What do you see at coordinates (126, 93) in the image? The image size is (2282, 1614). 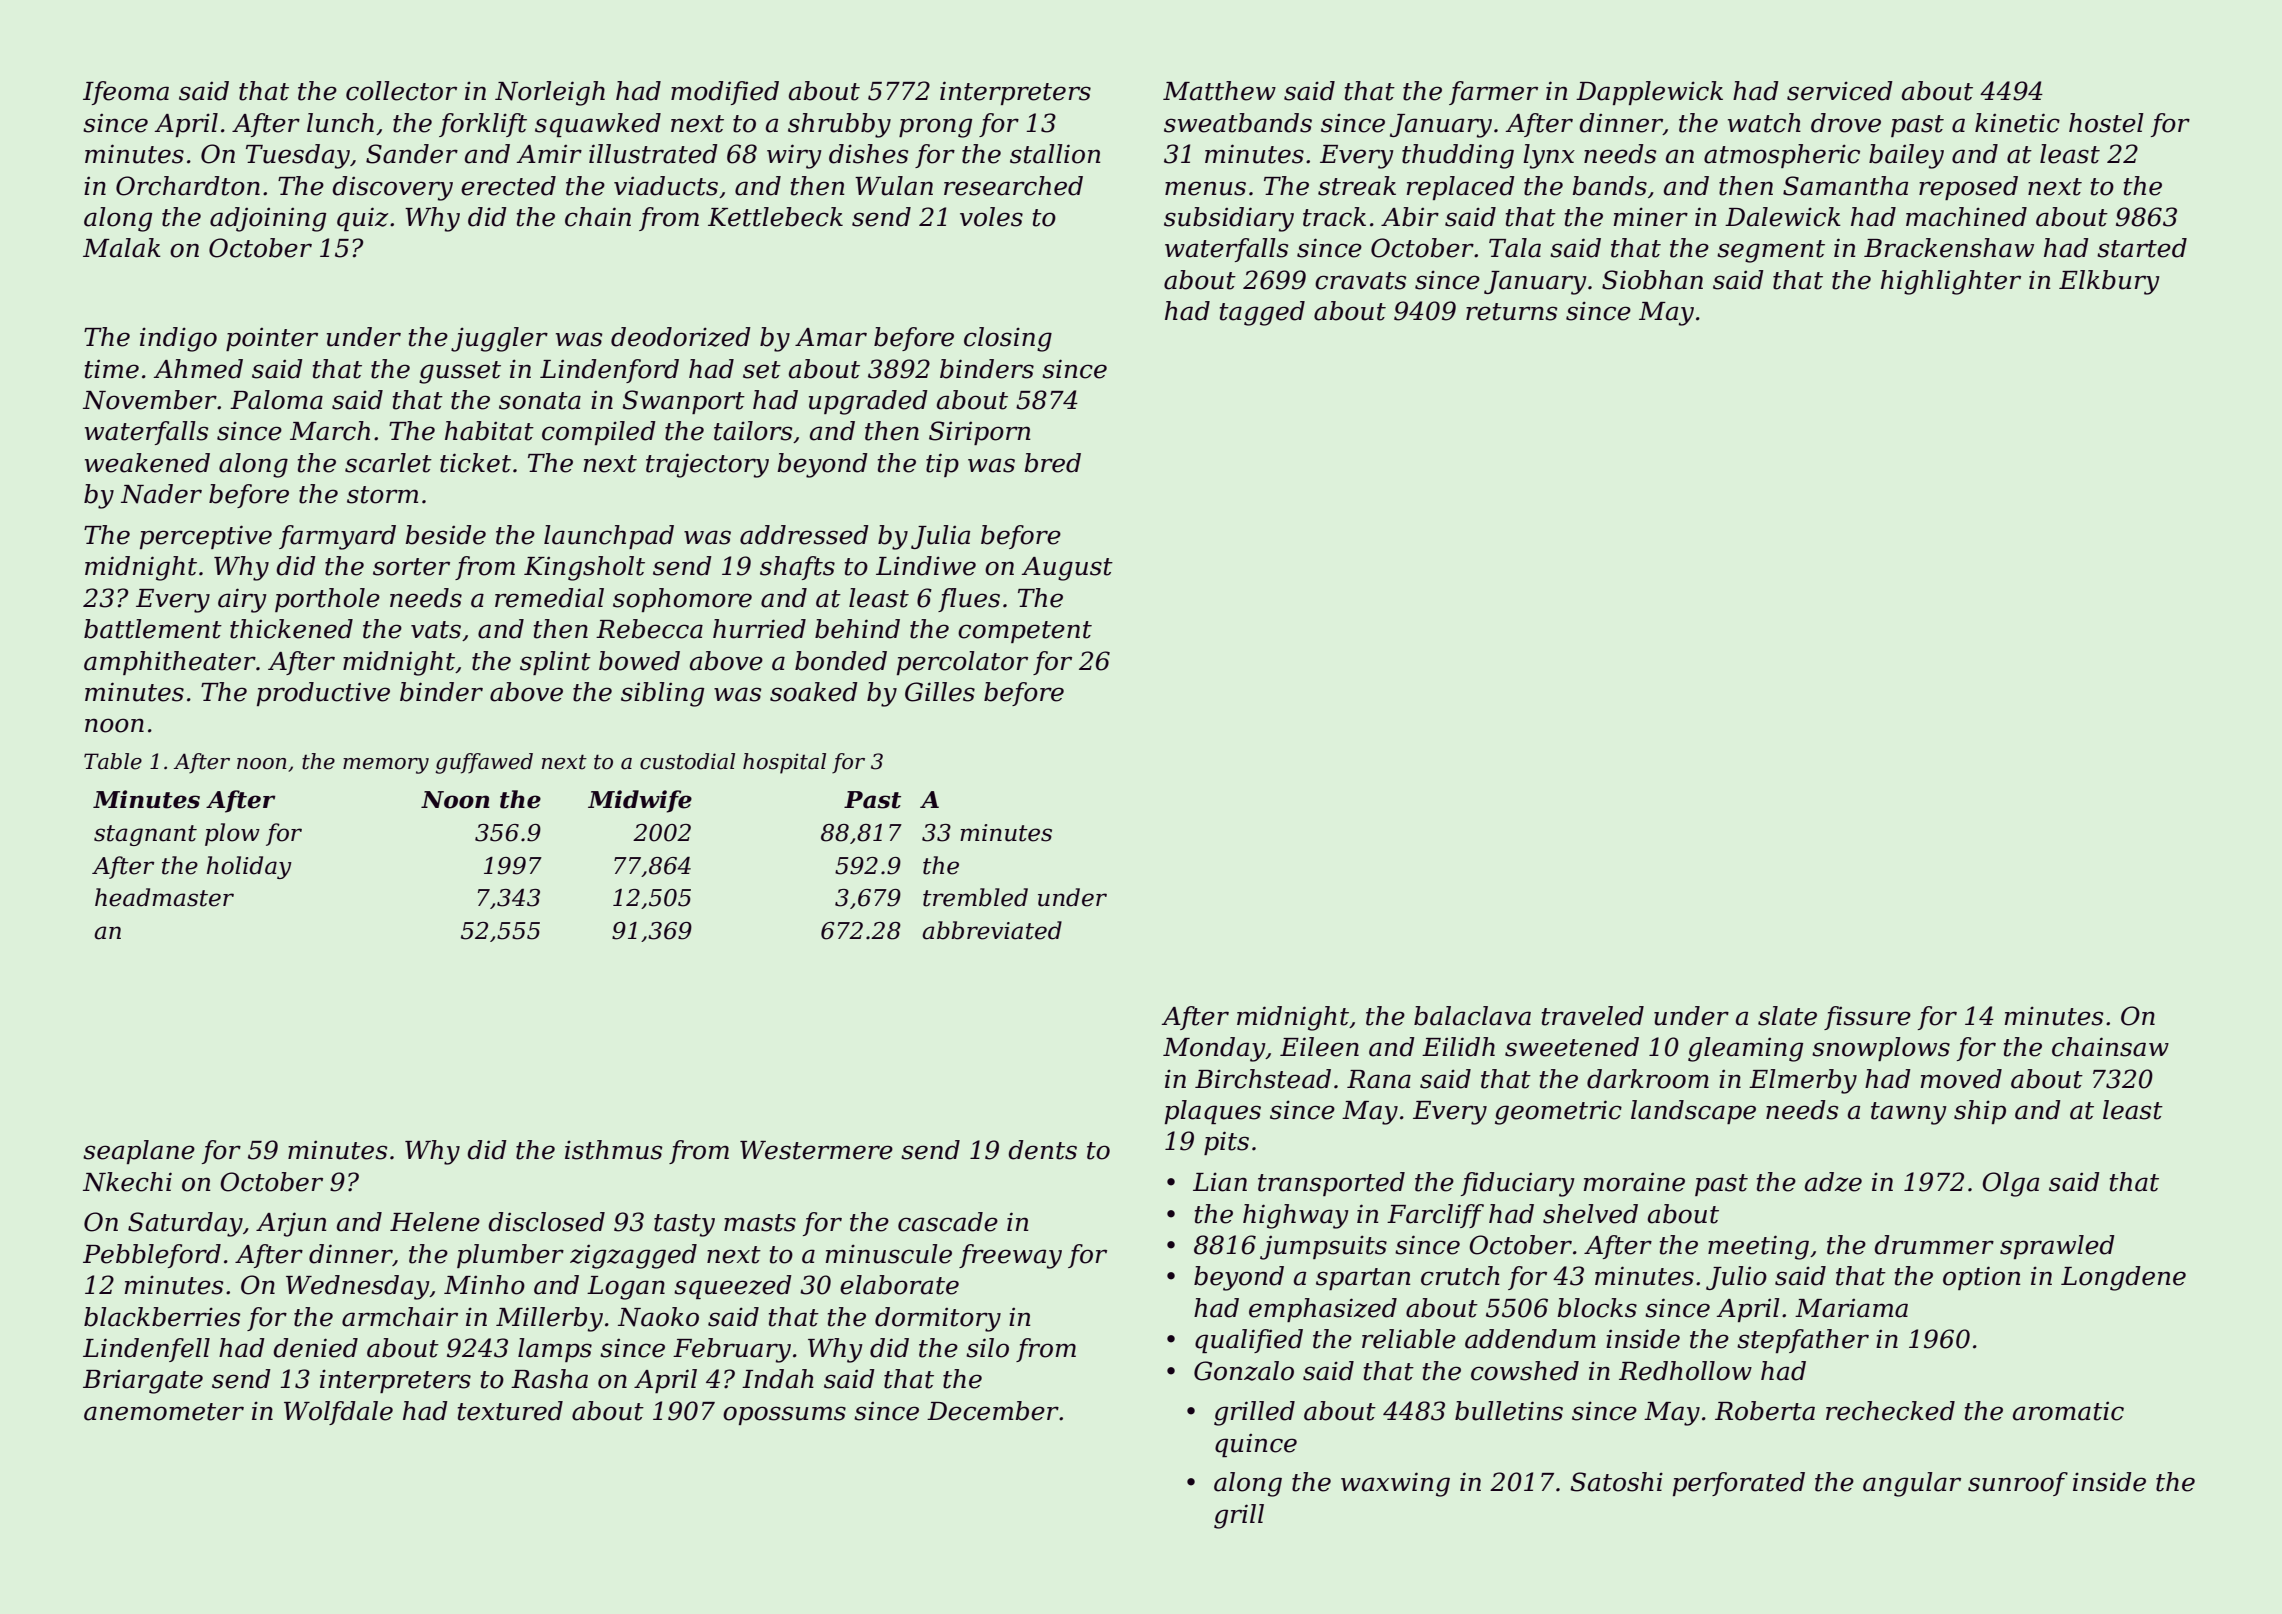 I see `Ifeoma` at bounding box center [126, 93].
